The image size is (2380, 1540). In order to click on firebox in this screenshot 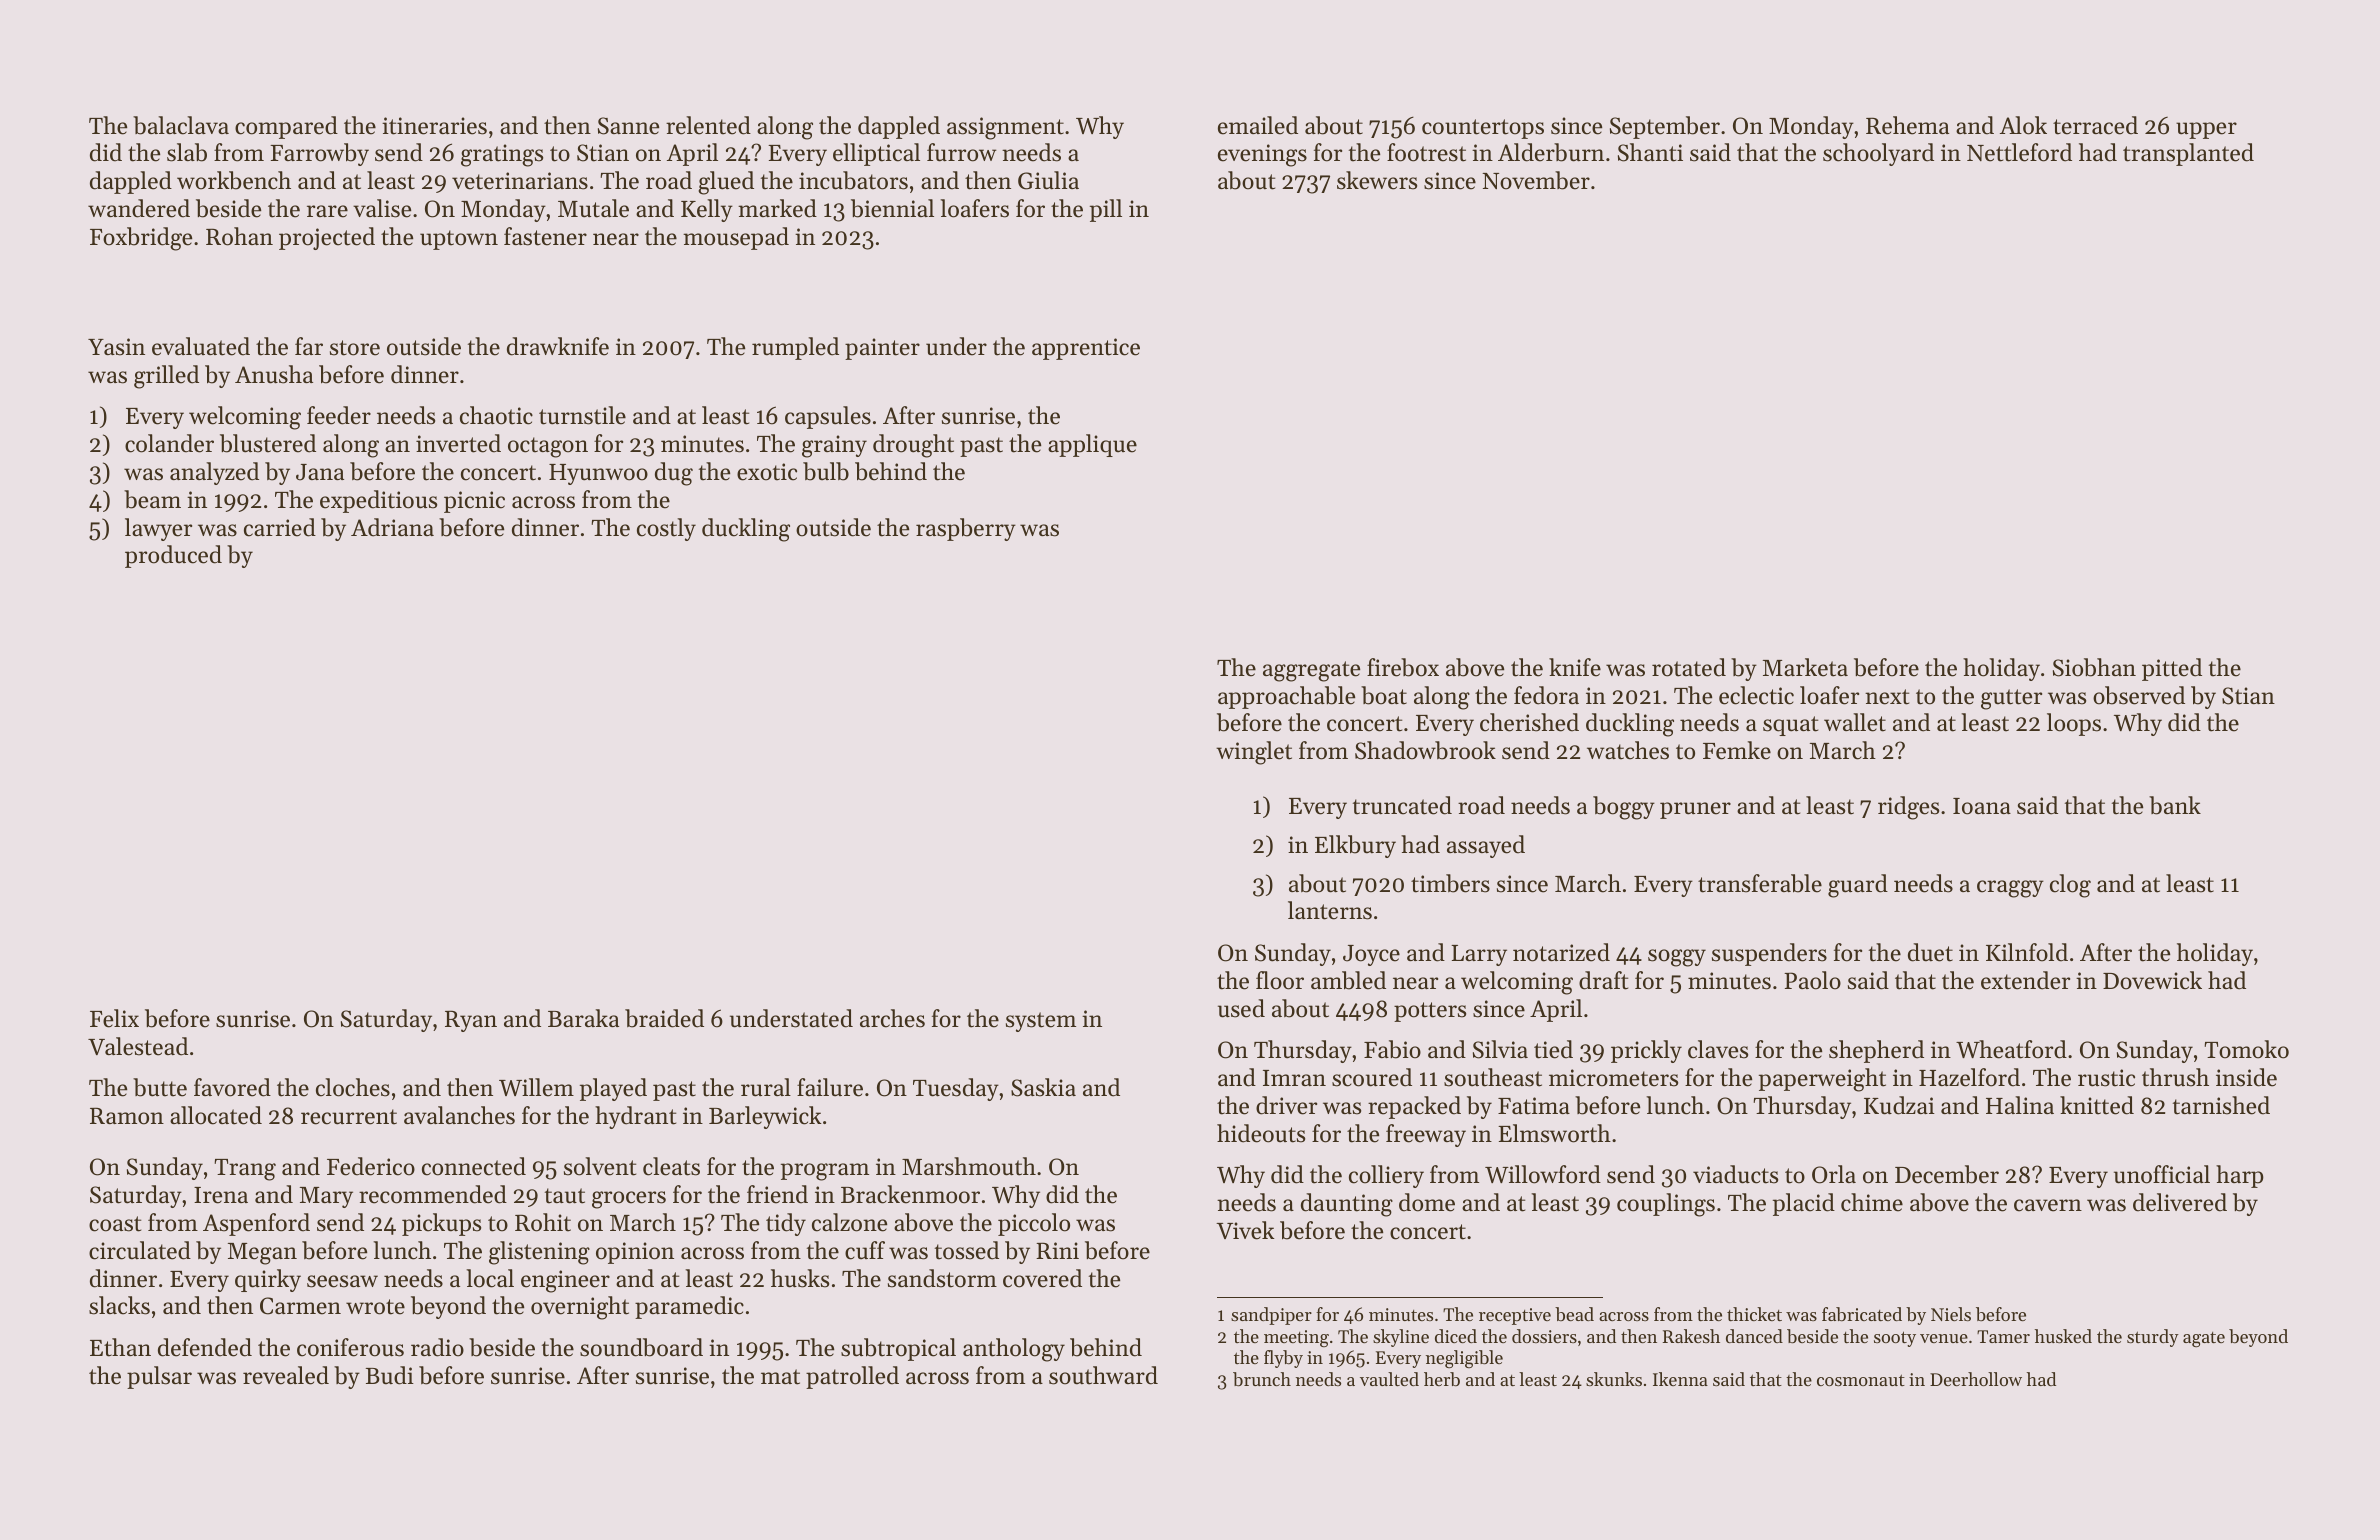, I will do `click(1403, 667)`.
